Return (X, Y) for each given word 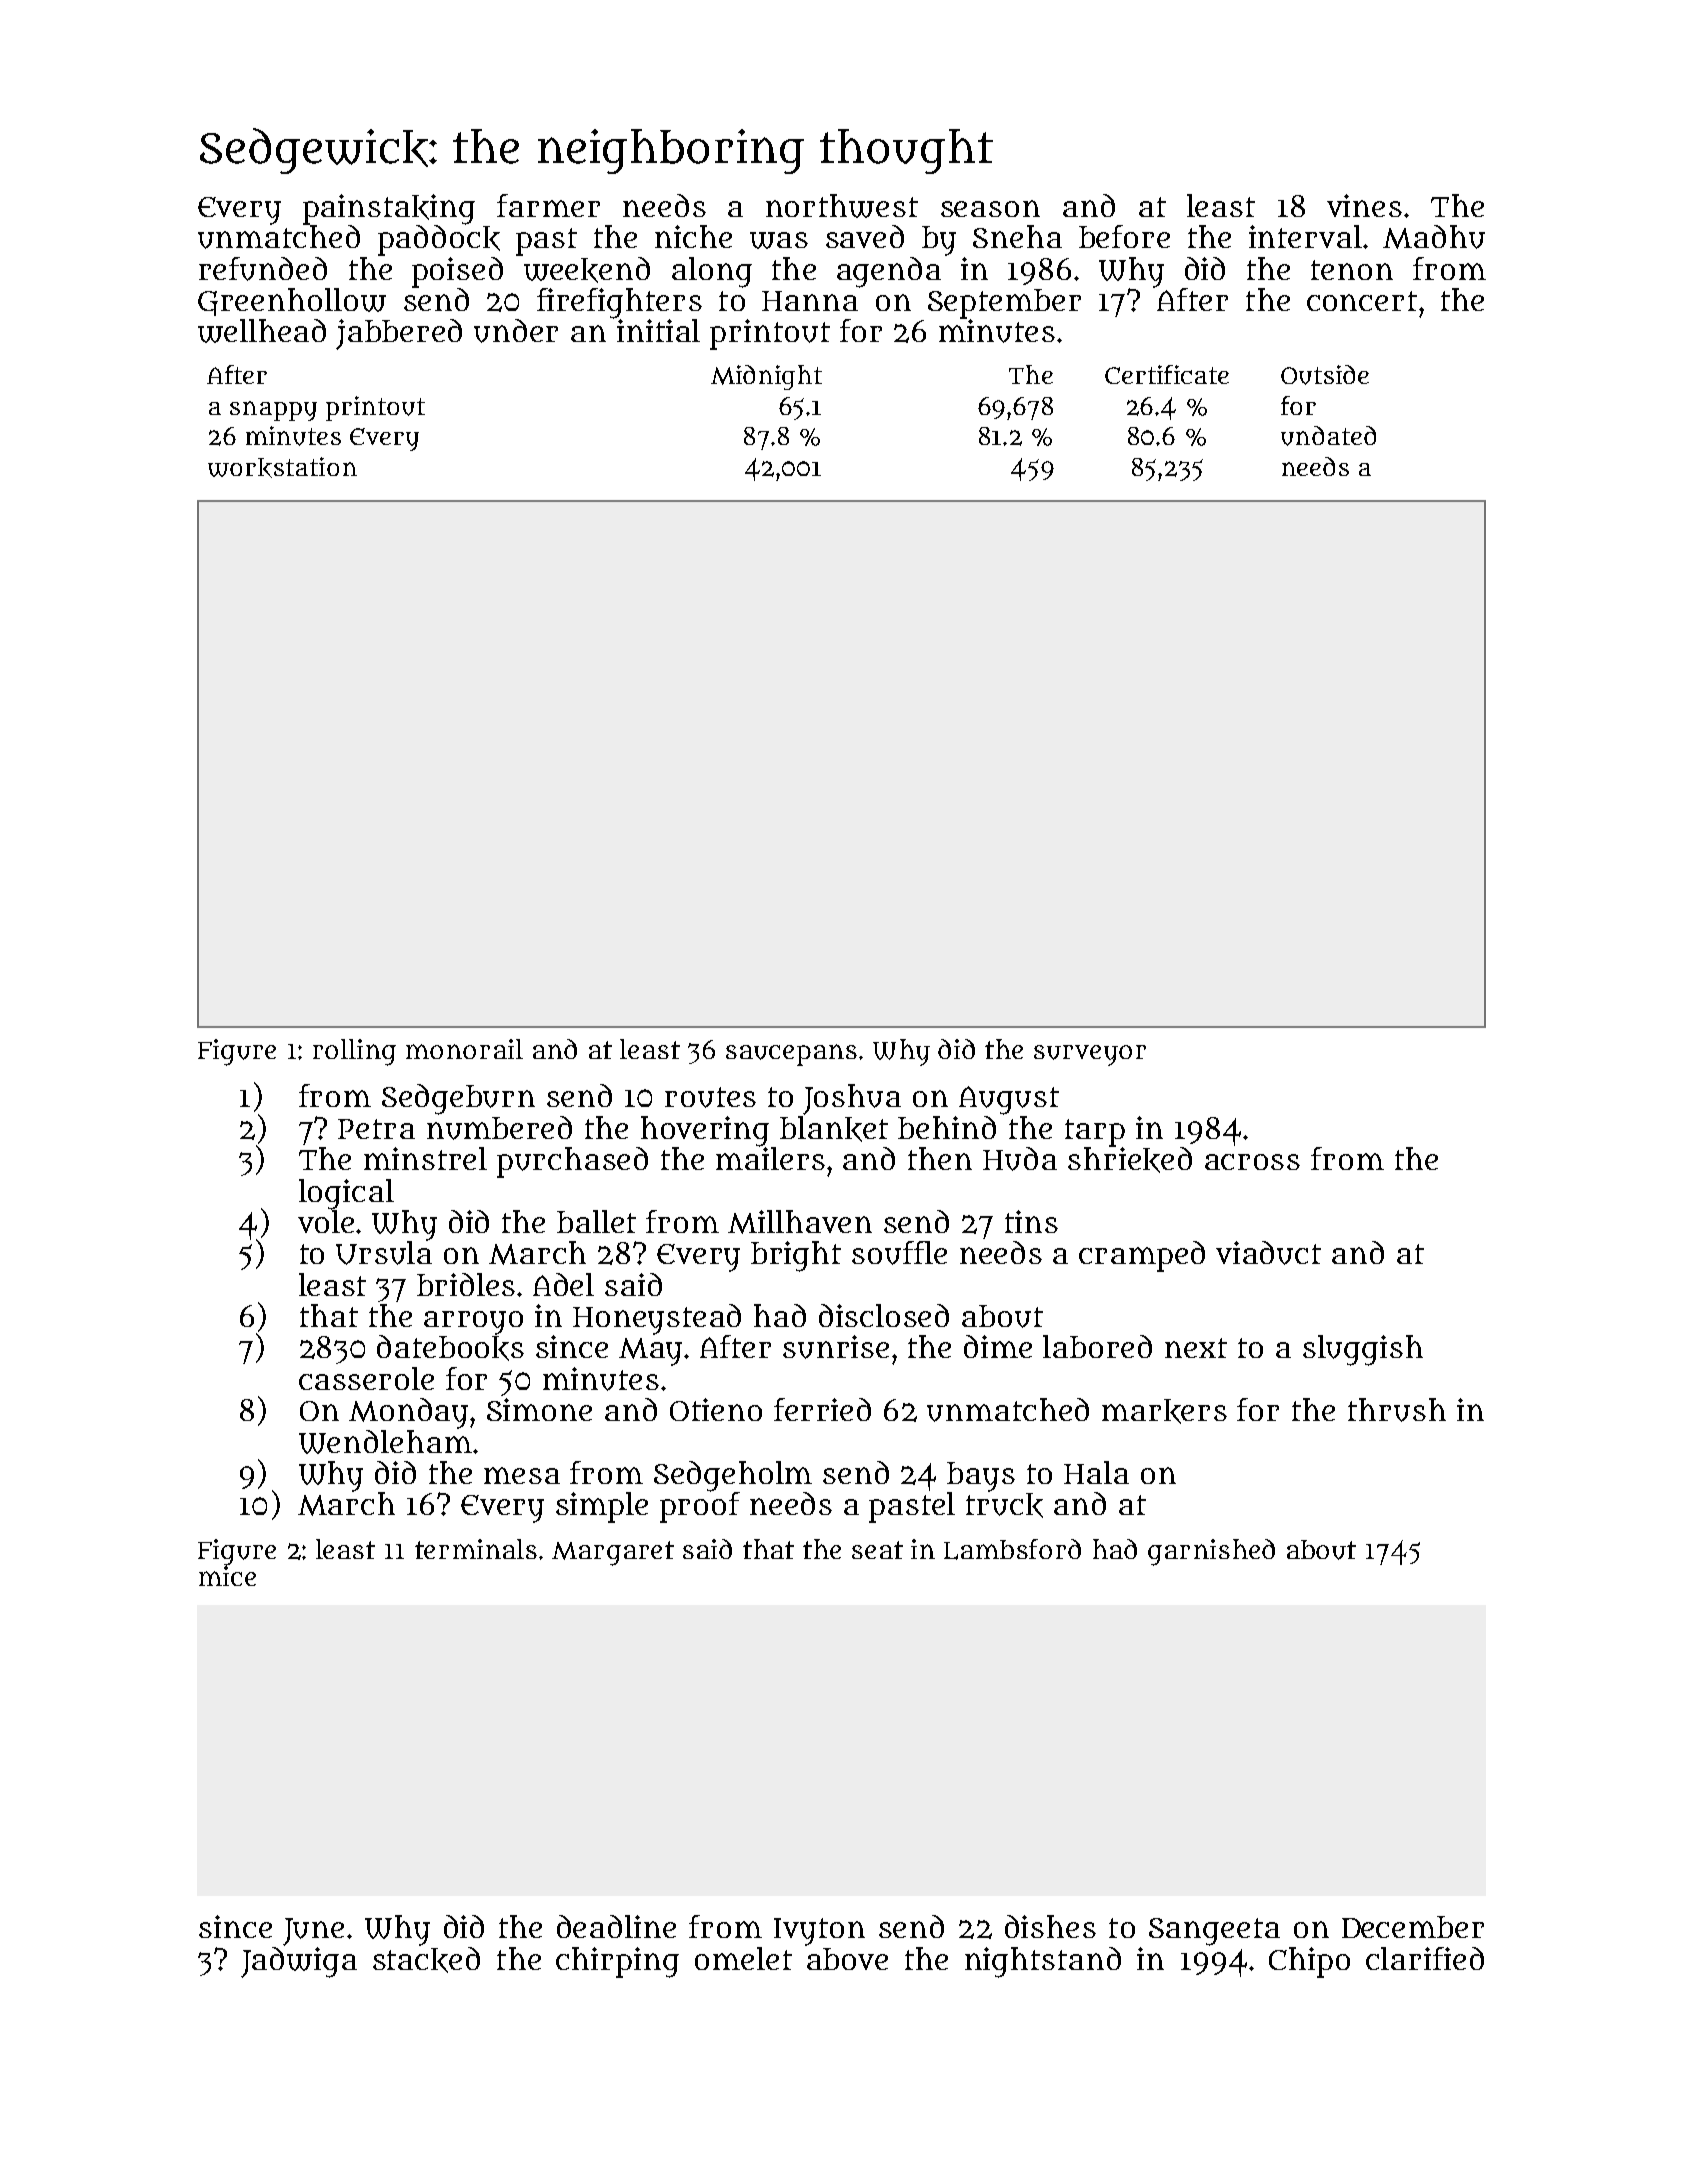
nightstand (1043, 1962)
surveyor (1090, 1055)
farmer (548, 205)
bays (981, 1477)
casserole (366, 1378)
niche (693, 236)
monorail (464, 1049)
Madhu (1434, 237)
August (1009, 1100)
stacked (426, 1960)
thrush (1397, 1410)
